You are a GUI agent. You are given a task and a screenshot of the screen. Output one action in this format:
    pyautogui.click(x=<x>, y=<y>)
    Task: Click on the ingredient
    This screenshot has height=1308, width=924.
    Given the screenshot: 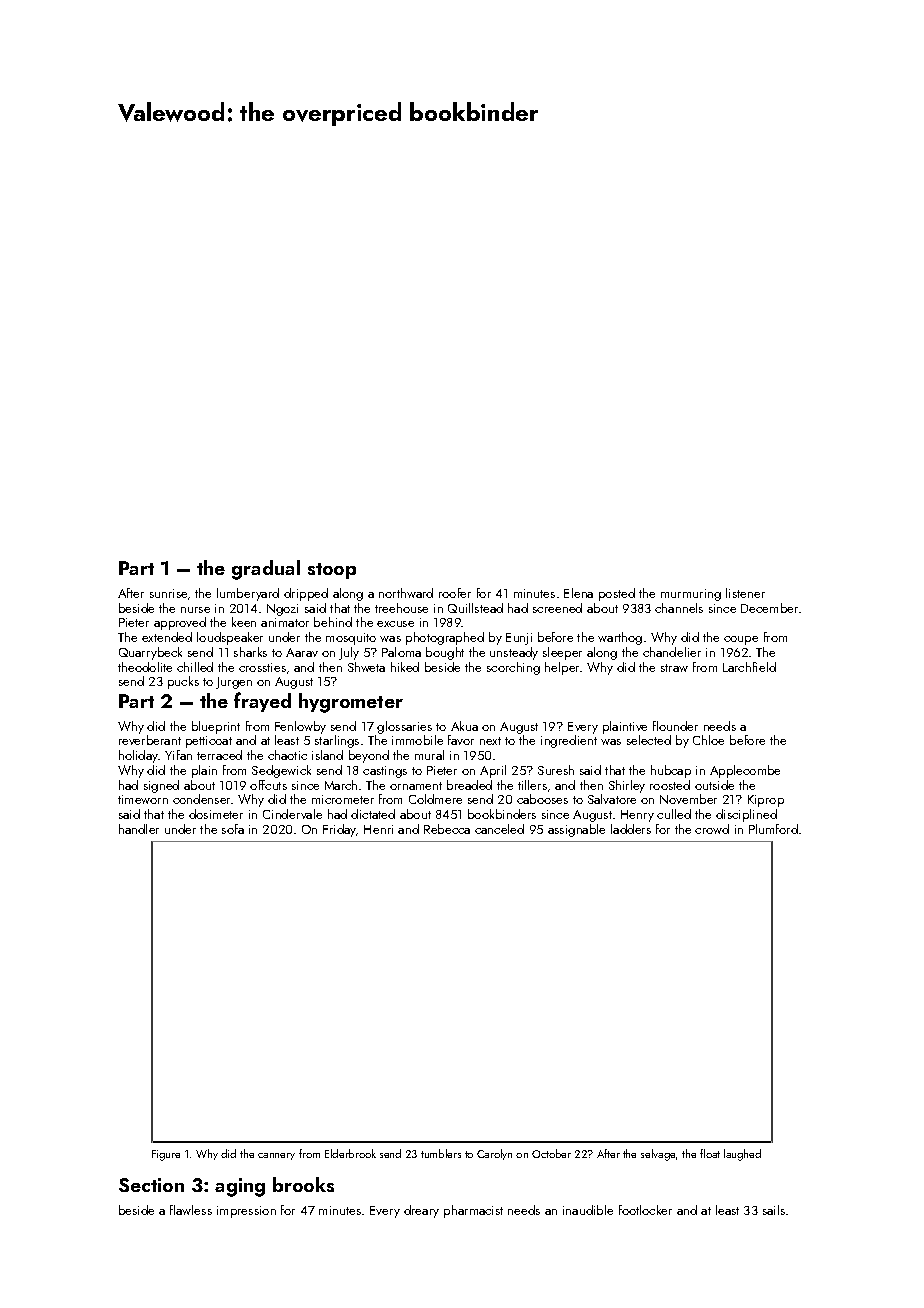 What is the action you would take?
    pyautogui.click(x=569, y=741)
